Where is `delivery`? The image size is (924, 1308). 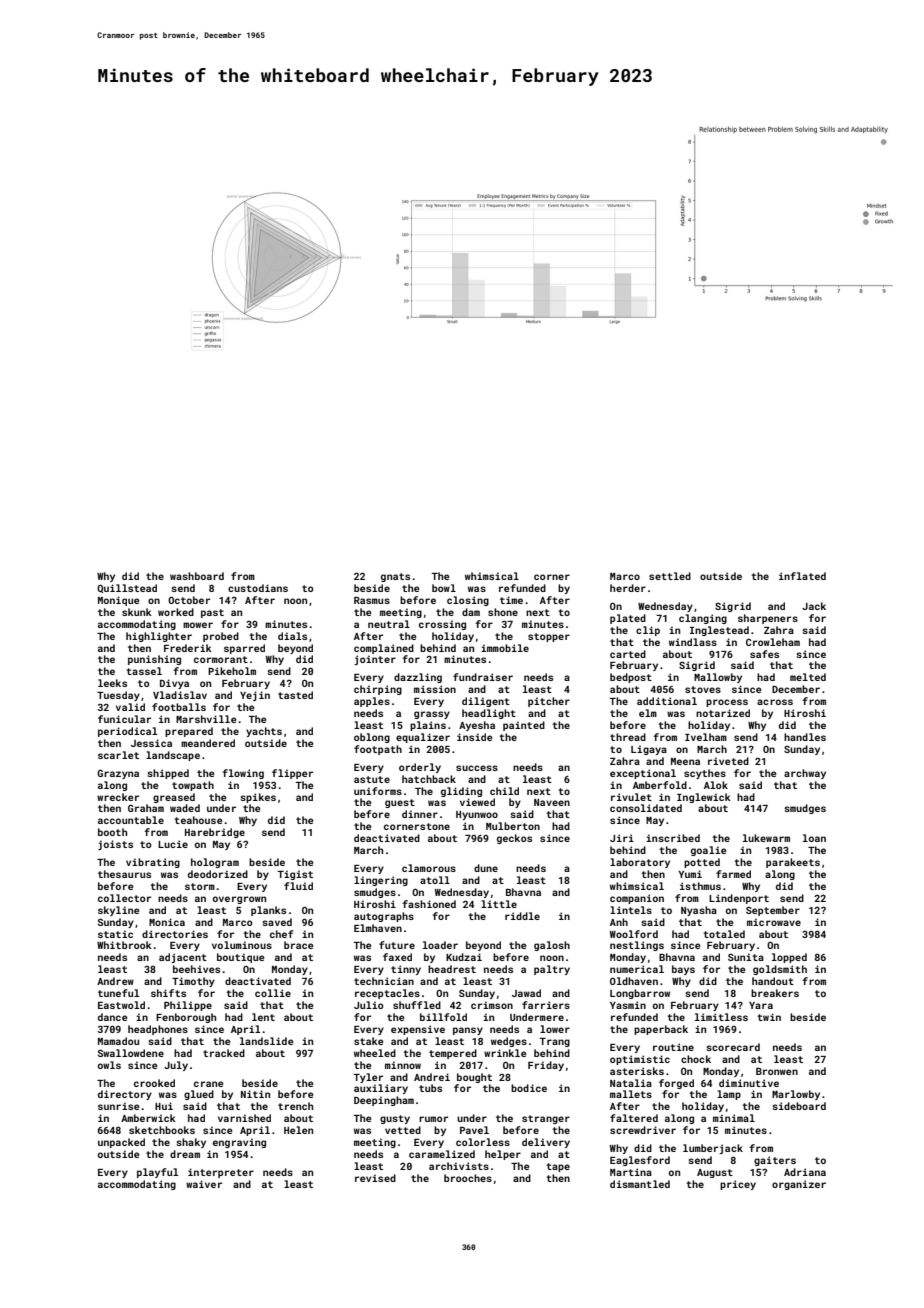
delivery is located at coordinates (546, 1143).
